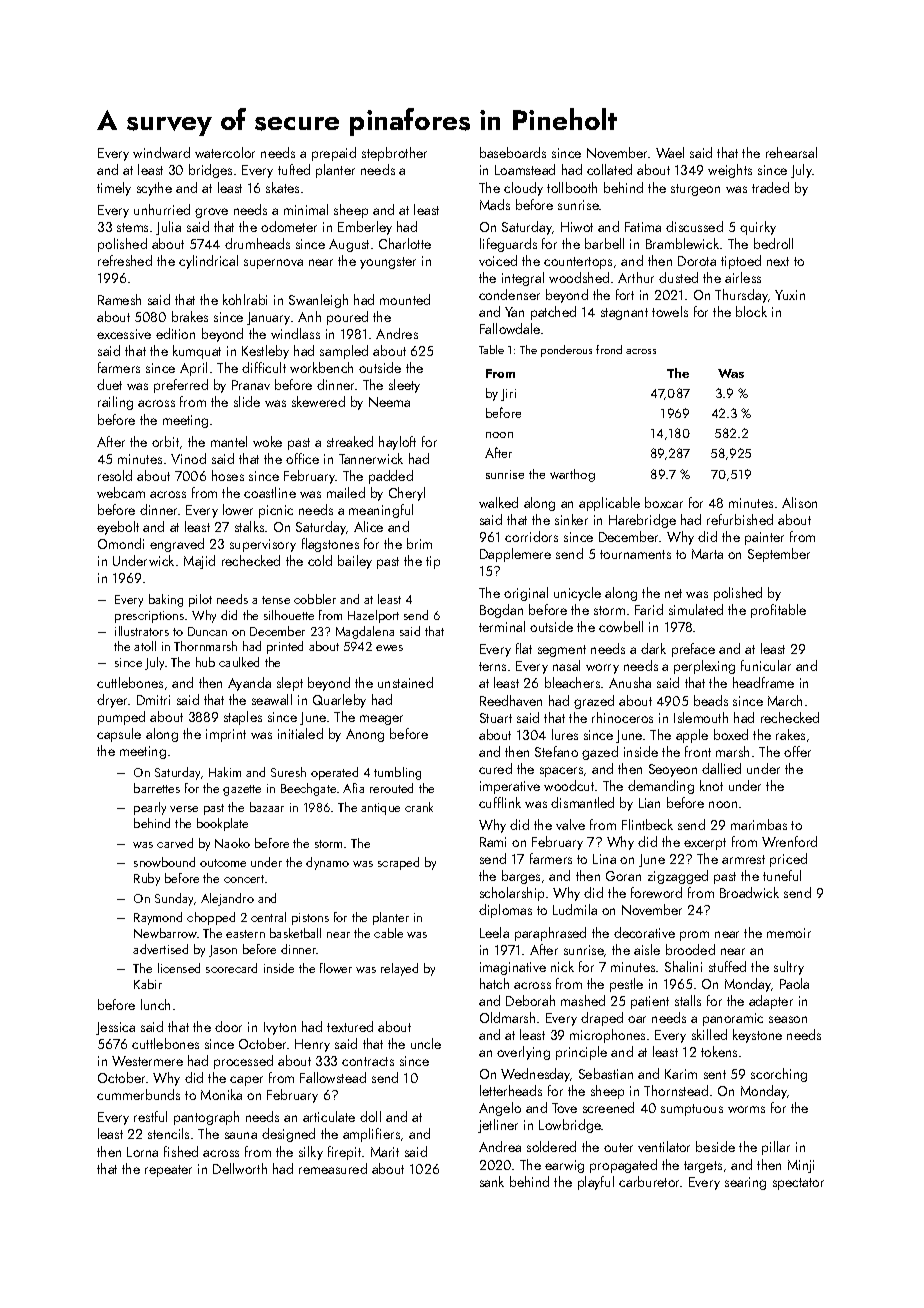 The width and height of the document is (924, 1308). I want to click on tufted, so click(294, 169).
